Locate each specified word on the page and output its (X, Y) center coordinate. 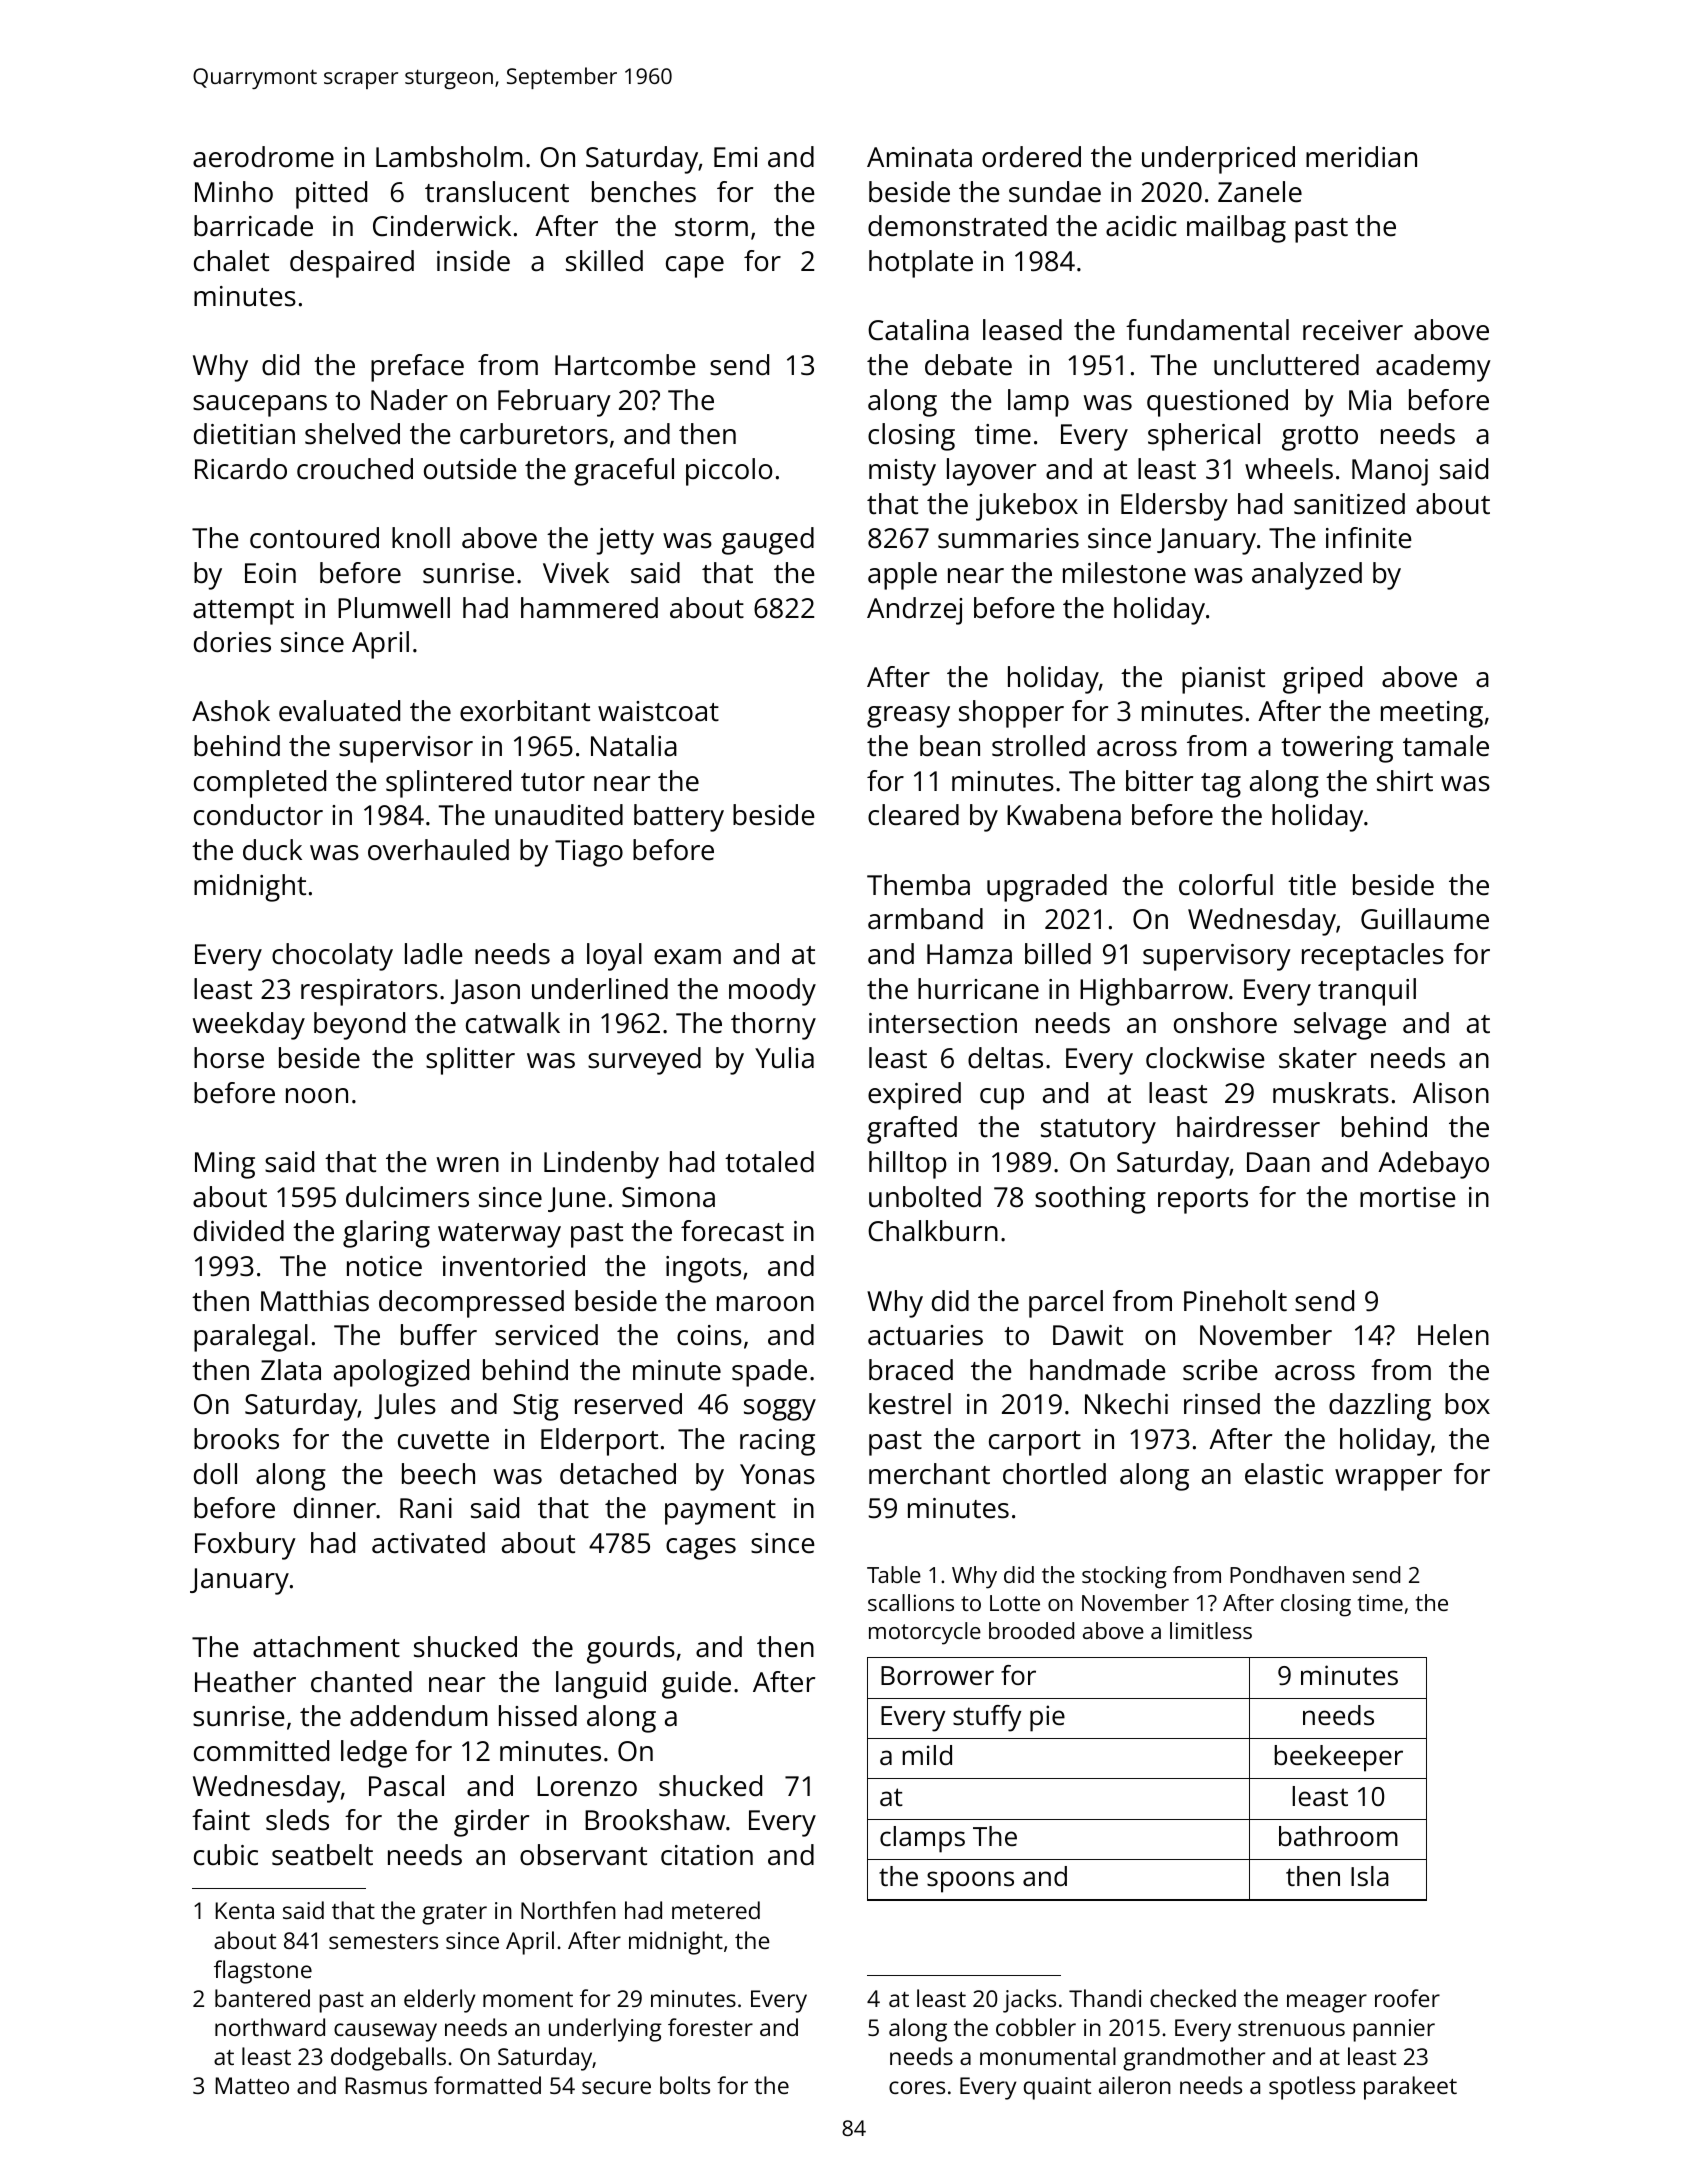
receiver (1353, 330)
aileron (1135, 2085)
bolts (685, 2085)
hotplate (921, 264)
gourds (631, 1650)
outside (470, 469)
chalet (231, 261)
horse (229, 1058)
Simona (668, 1197)
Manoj (1390, 472)
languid (601, 1685)
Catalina (918, 330)
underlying (605, 2030)
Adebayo (1433, 1165)
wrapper (1388, 1480)
